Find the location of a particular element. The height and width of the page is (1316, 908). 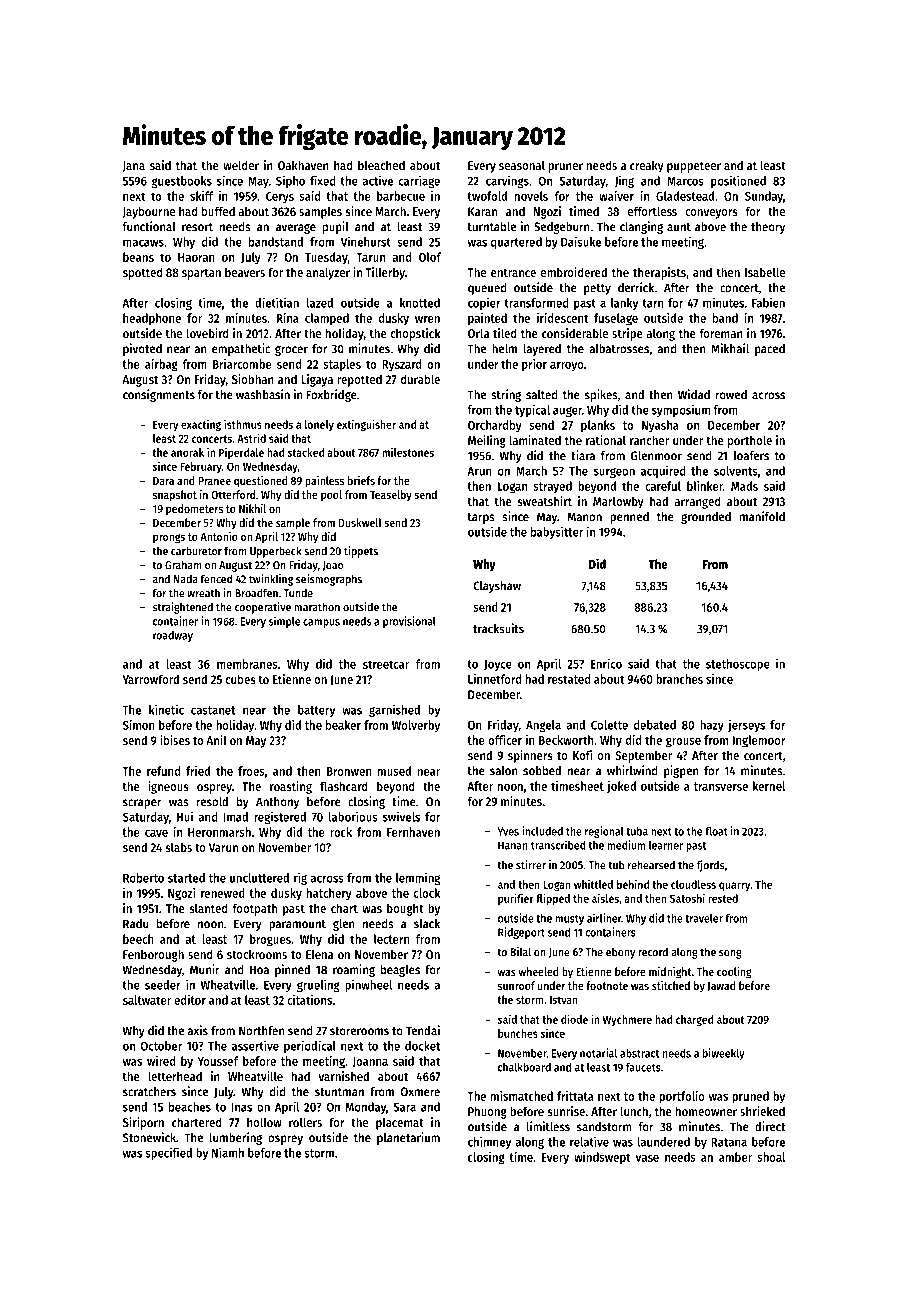

jerseys is located at coordinates (746, 725).
